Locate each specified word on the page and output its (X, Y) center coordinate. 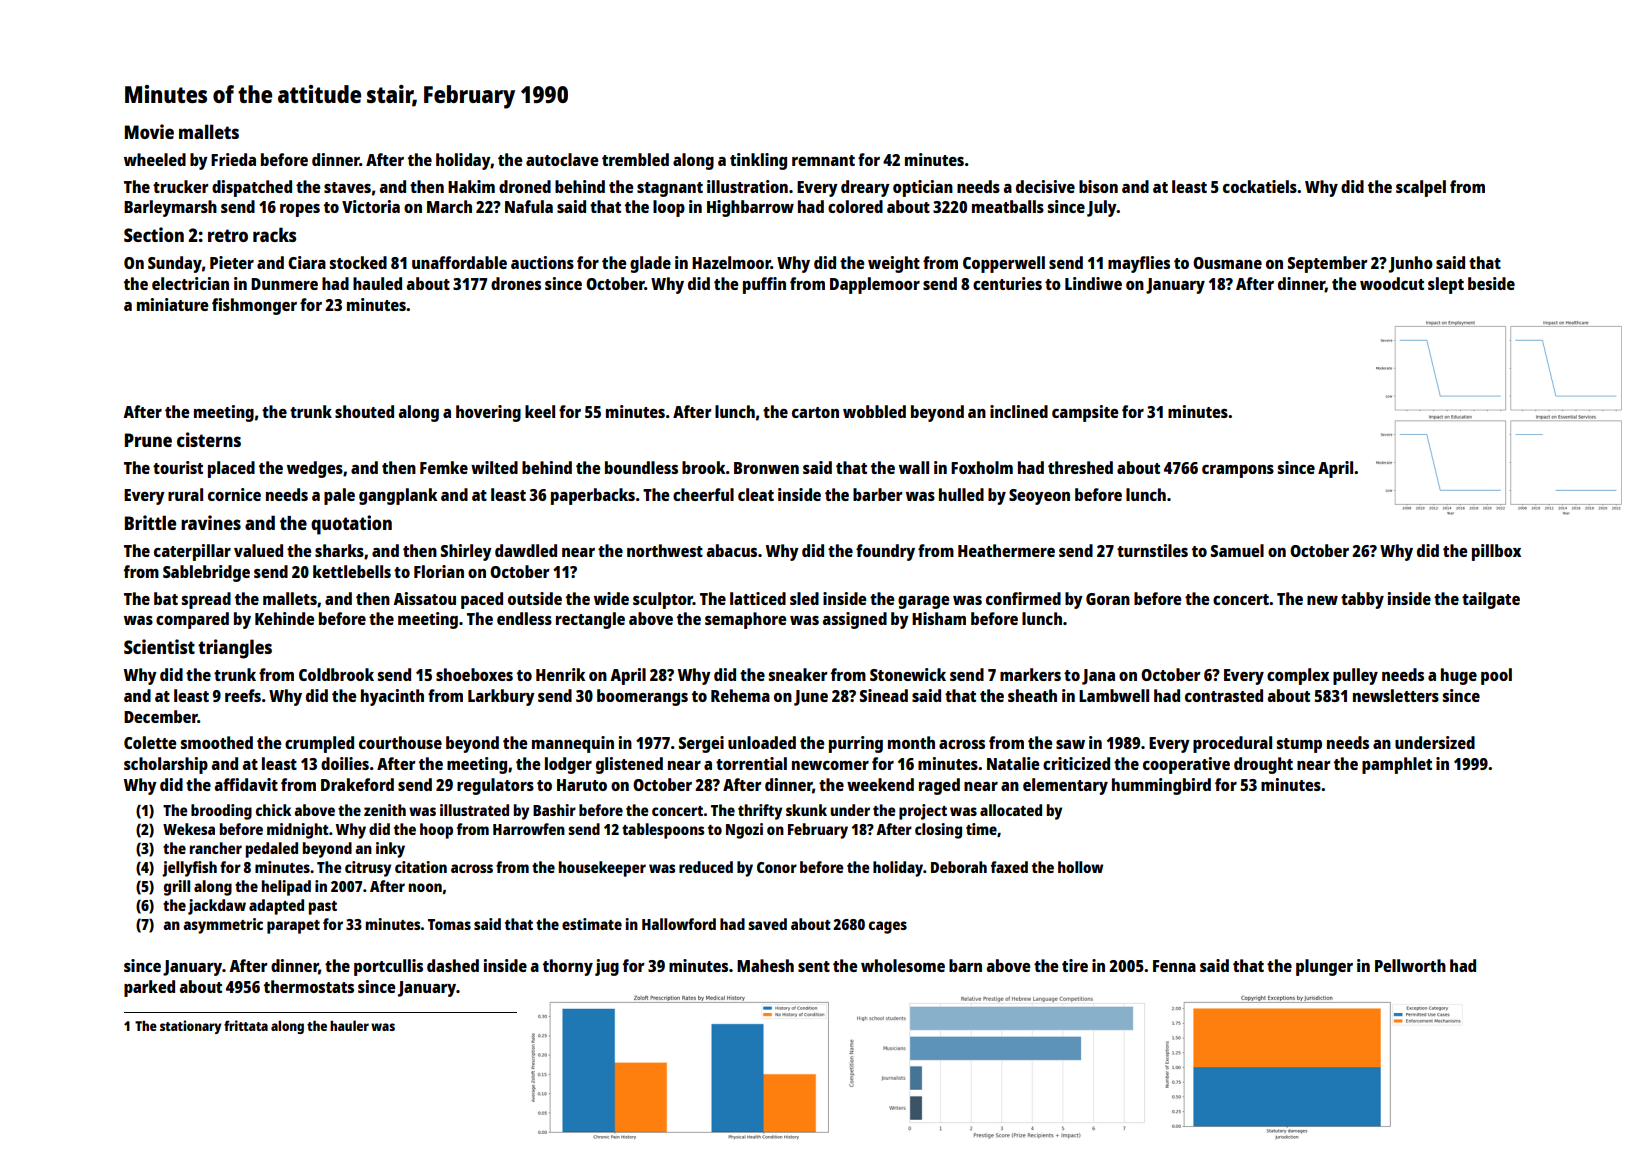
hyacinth (392, 697)
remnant (823, 160)
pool (1496, 676)
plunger (1324, 967)
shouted (364, 411)
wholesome (903, 965)
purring (856, 744)
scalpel (1421, 188)
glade (650, 264)
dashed (453, 965)
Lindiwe (1093, 283)
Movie (149, 131)
